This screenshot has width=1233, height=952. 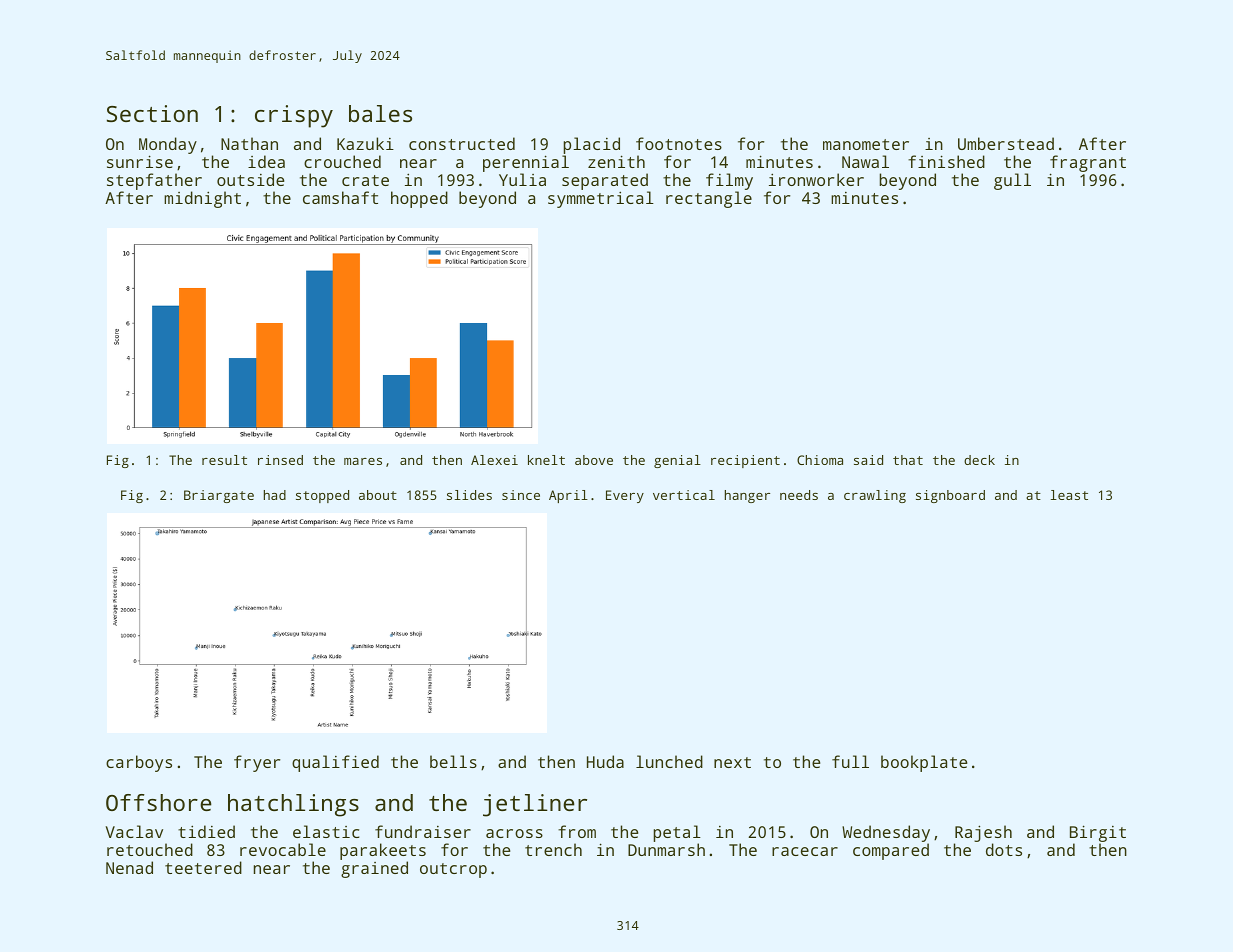 What do you see at coordinates (1069, 495) in the screenshot?
I see `least` at bounding box center [1069, 495].
